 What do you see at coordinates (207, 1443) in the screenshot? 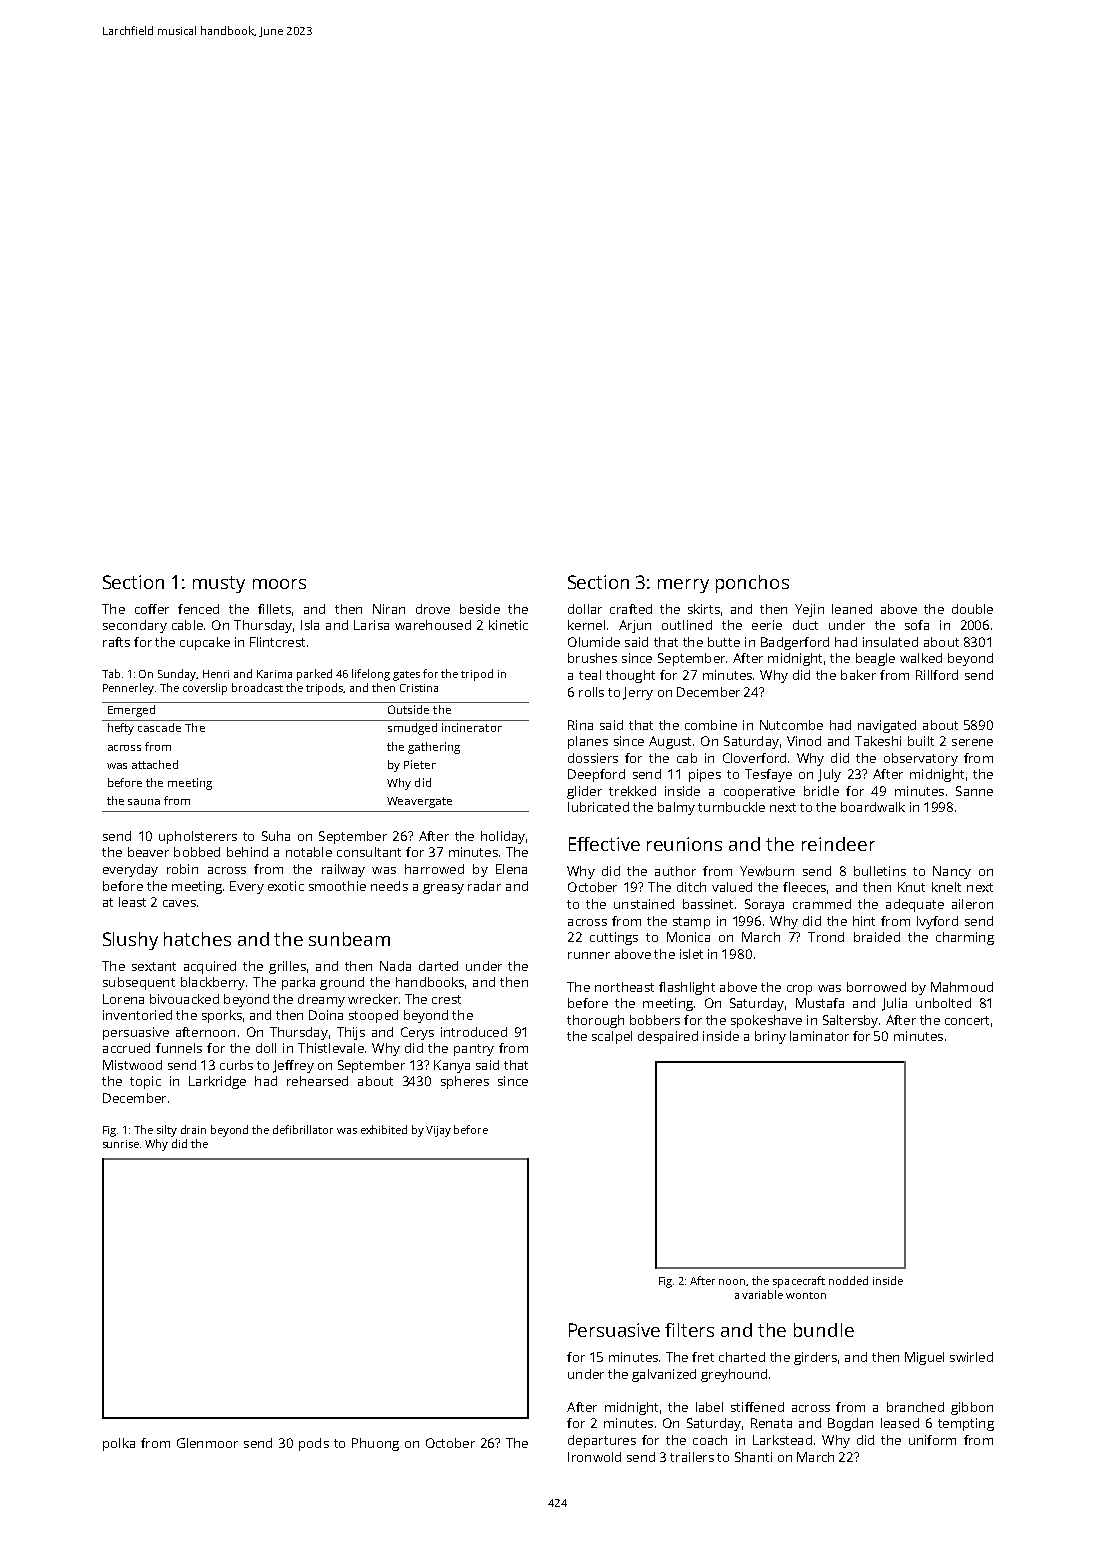
I see `Glenmoor` at bounding box center [207, 1443].
